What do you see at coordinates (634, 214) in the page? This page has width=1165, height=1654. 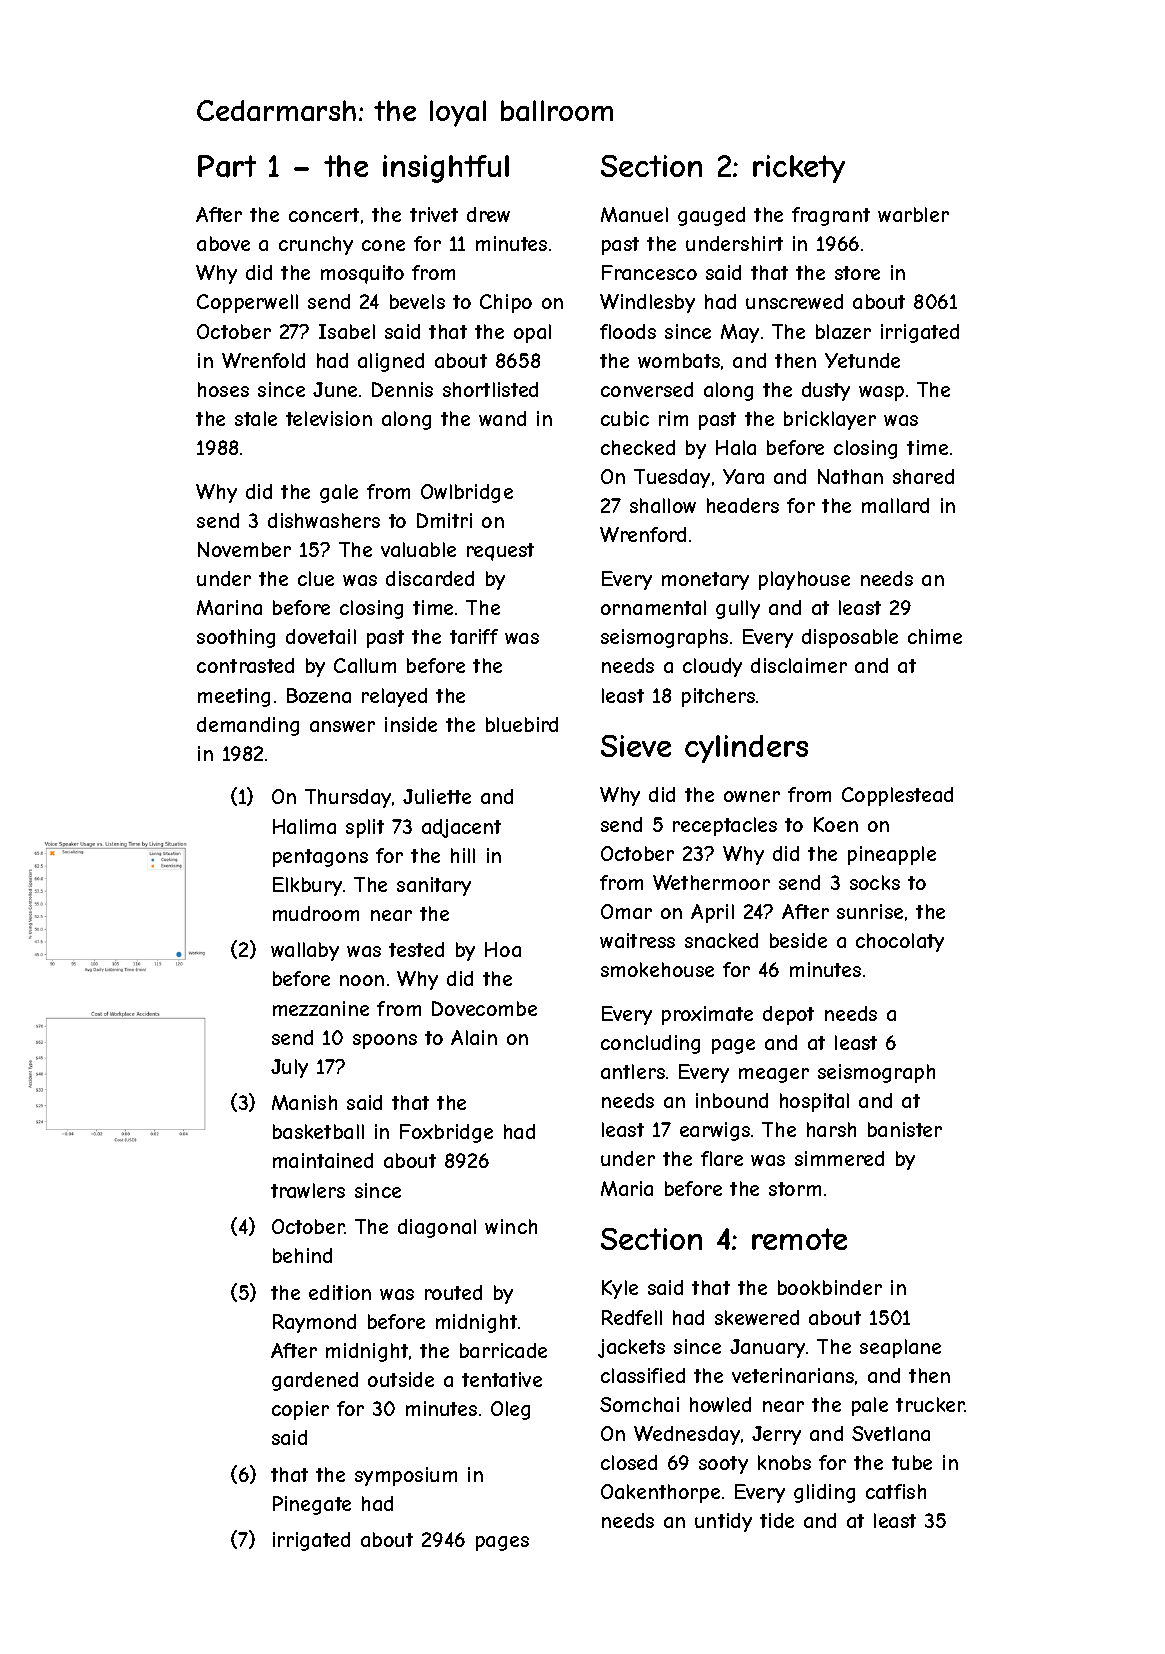 I see `Manuel` at bounding box center [634, 214].
